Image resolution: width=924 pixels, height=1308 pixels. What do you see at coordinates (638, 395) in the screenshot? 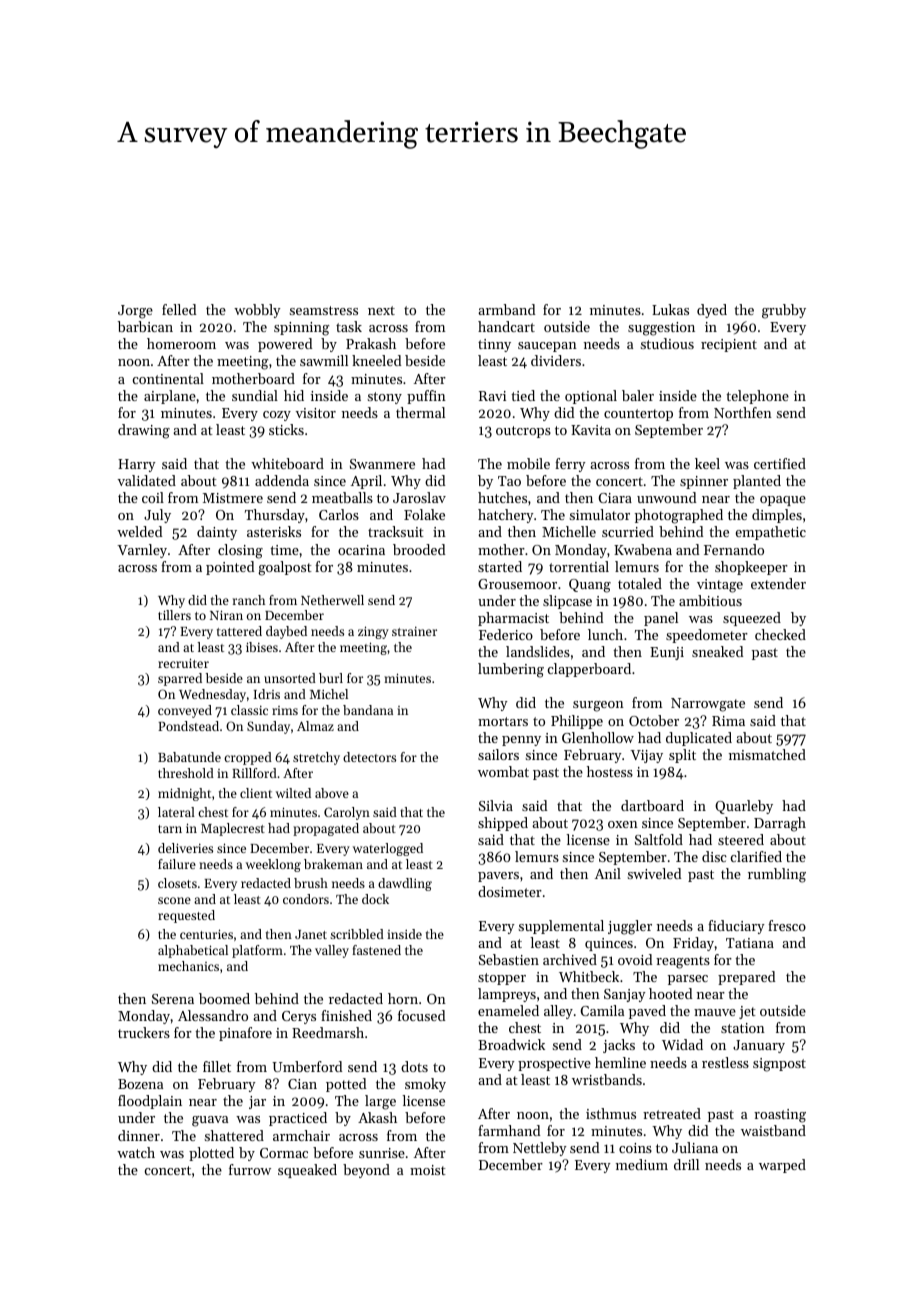
I see `baler` at bounding box center [638, 395].
